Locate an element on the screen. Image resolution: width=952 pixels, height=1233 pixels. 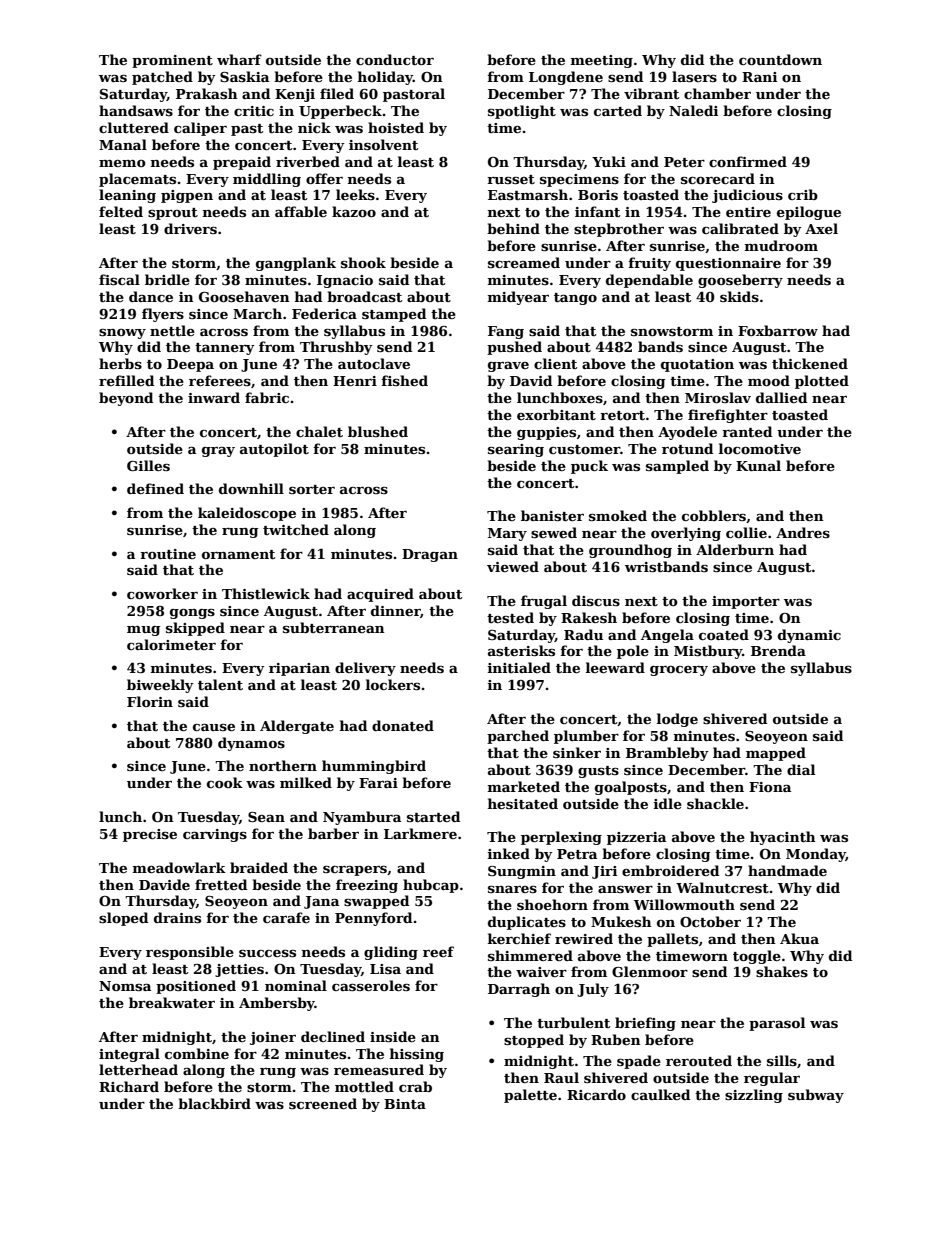
Nyambura is located at coordinates (362, 818).
